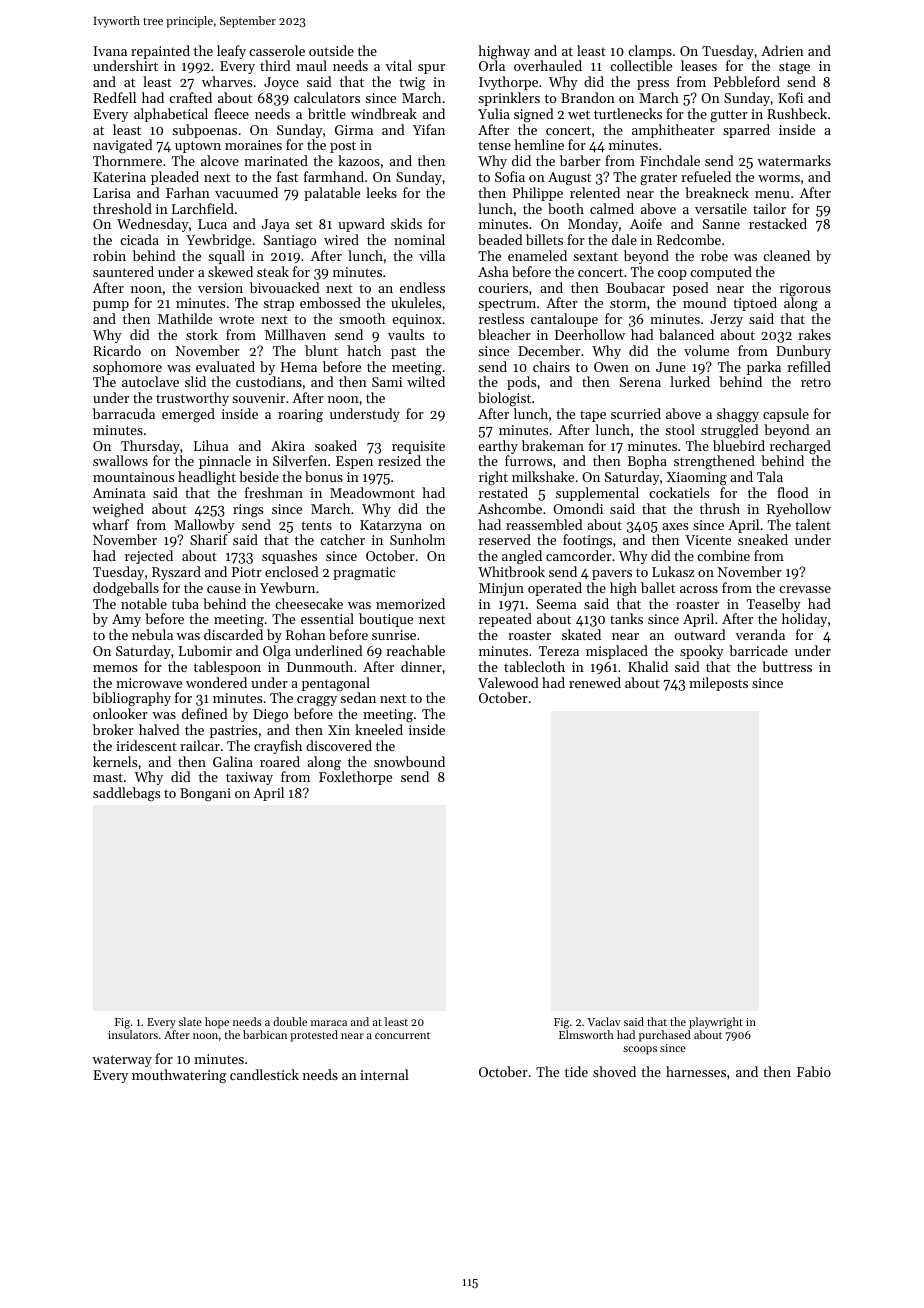 The width and height of the image is (924, 1308). Describe the element at coordinates (126, 620) in the image. I see `Amy` at that location.
